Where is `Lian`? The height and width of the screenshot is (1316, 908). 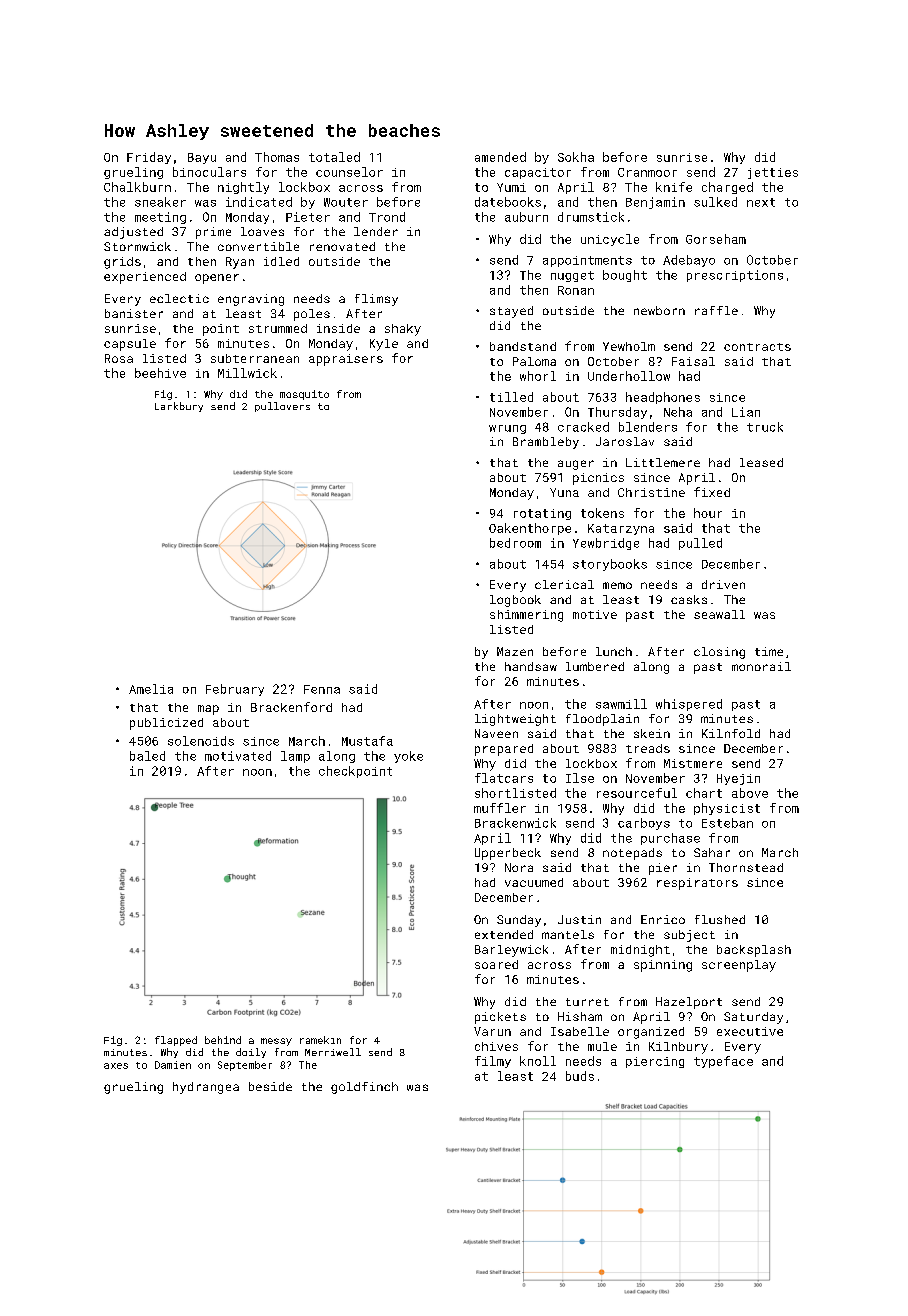 Lian is located at coordinates (746, 412).
